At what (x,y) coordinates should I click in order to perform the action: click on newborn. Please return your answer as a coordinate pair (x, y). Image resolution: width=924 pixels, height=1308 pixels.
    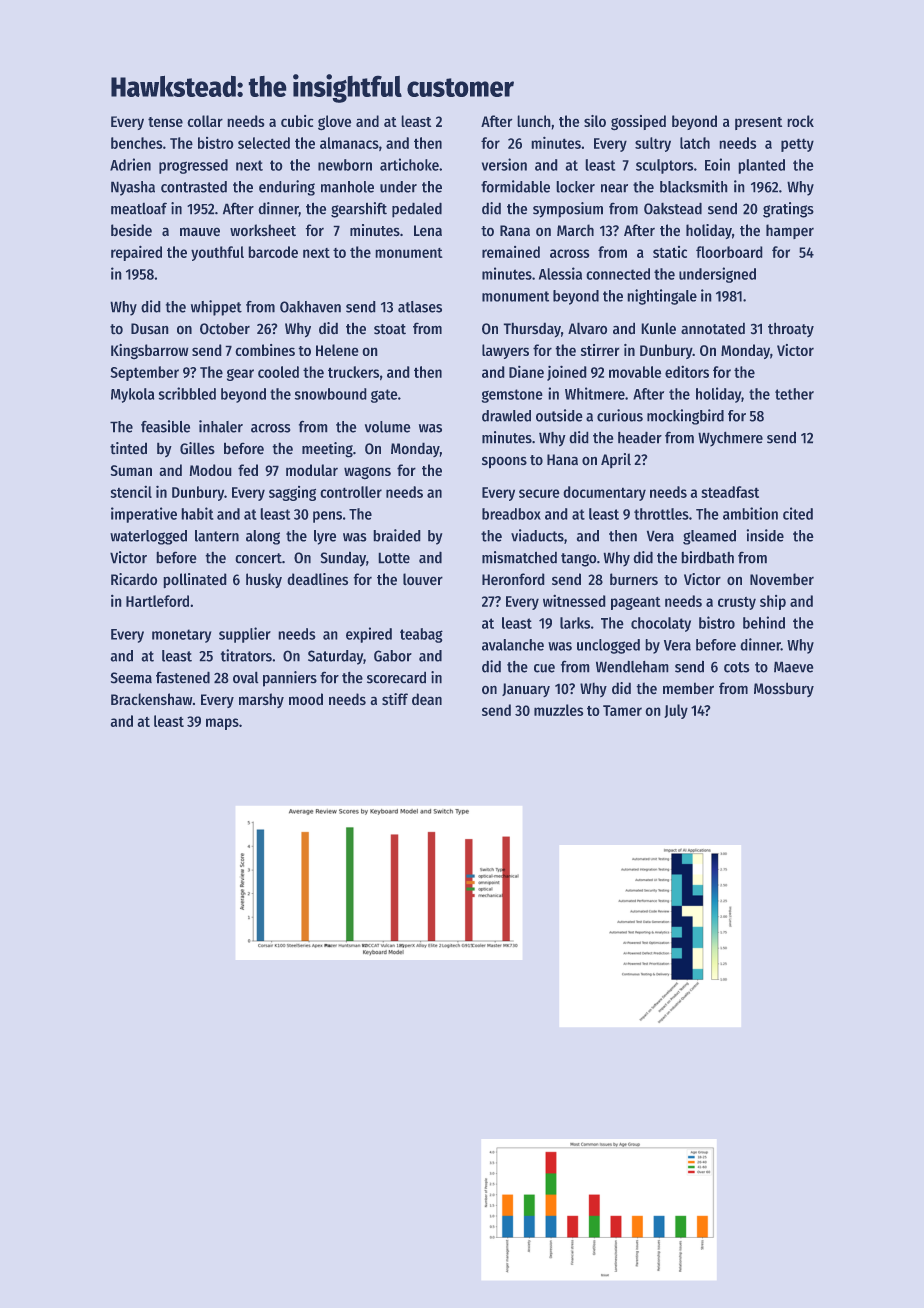
    Looking at the image, I should click on (345, 165).
